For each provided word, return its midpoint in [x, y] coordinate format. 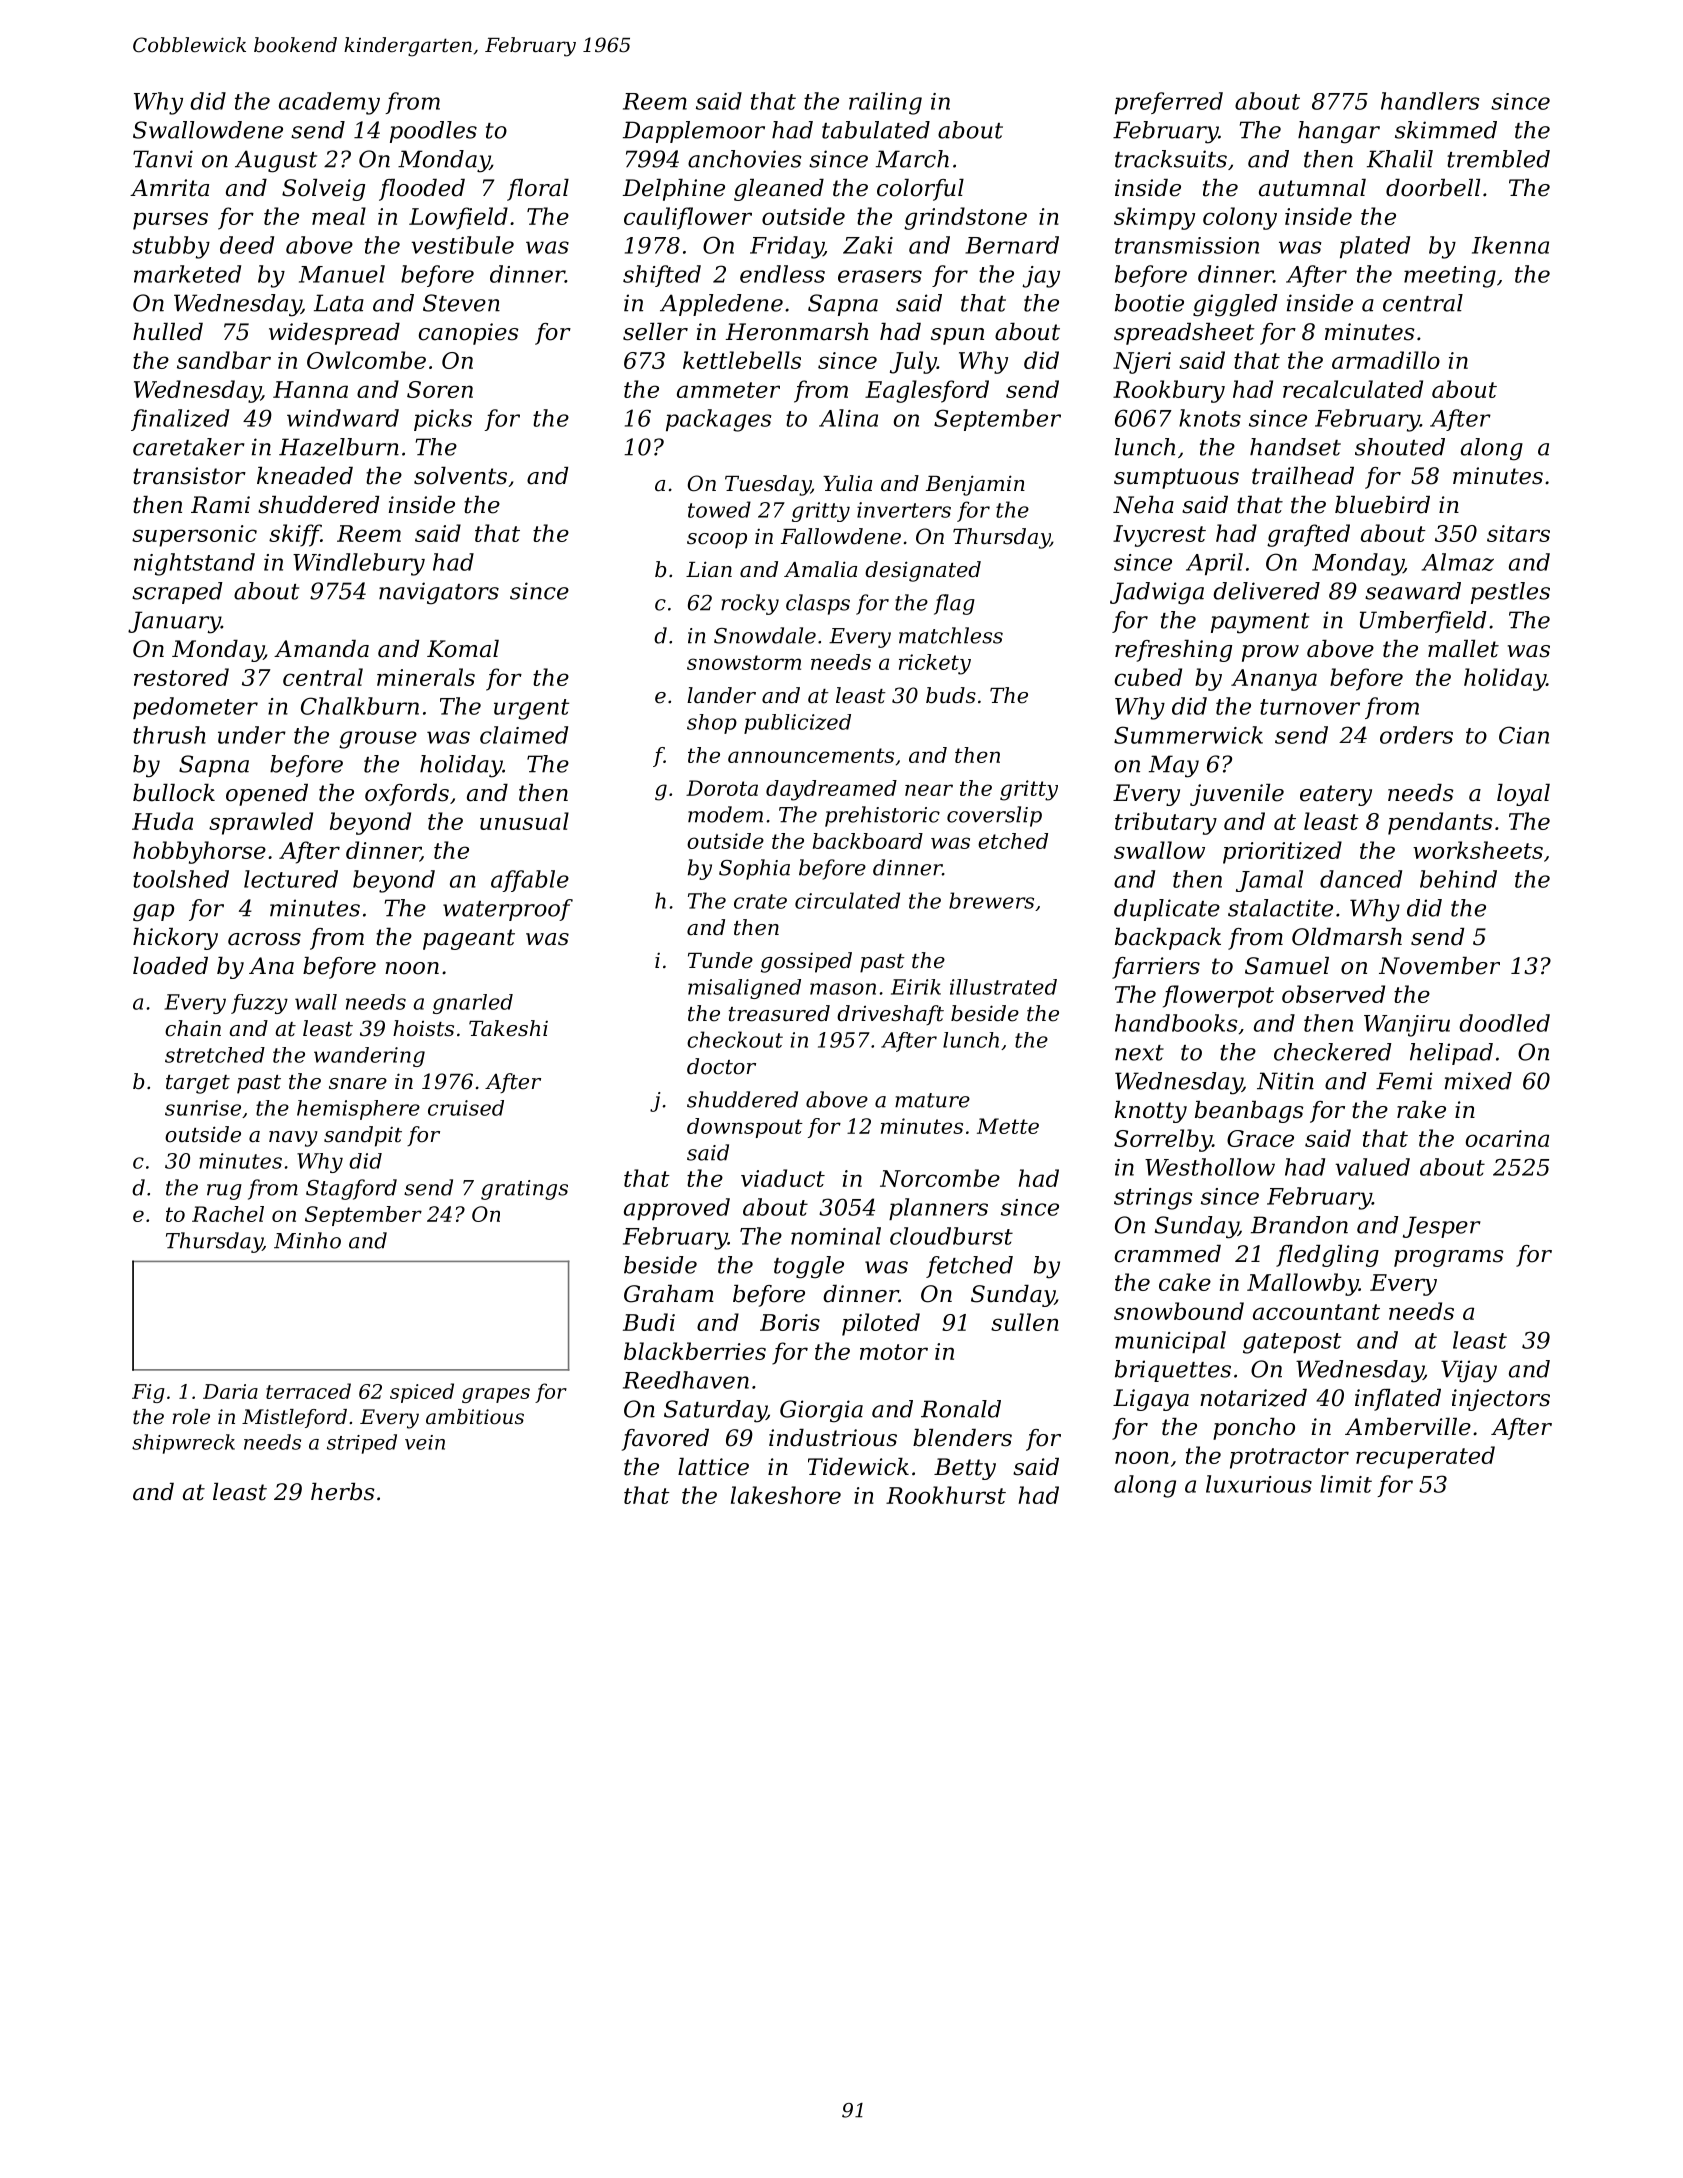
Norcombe [940, 1178]
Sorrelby [1163, 1140]
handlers [1430, 101]
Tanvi [163, 159]
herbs [342, 1492]
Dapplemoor [694, 132]
